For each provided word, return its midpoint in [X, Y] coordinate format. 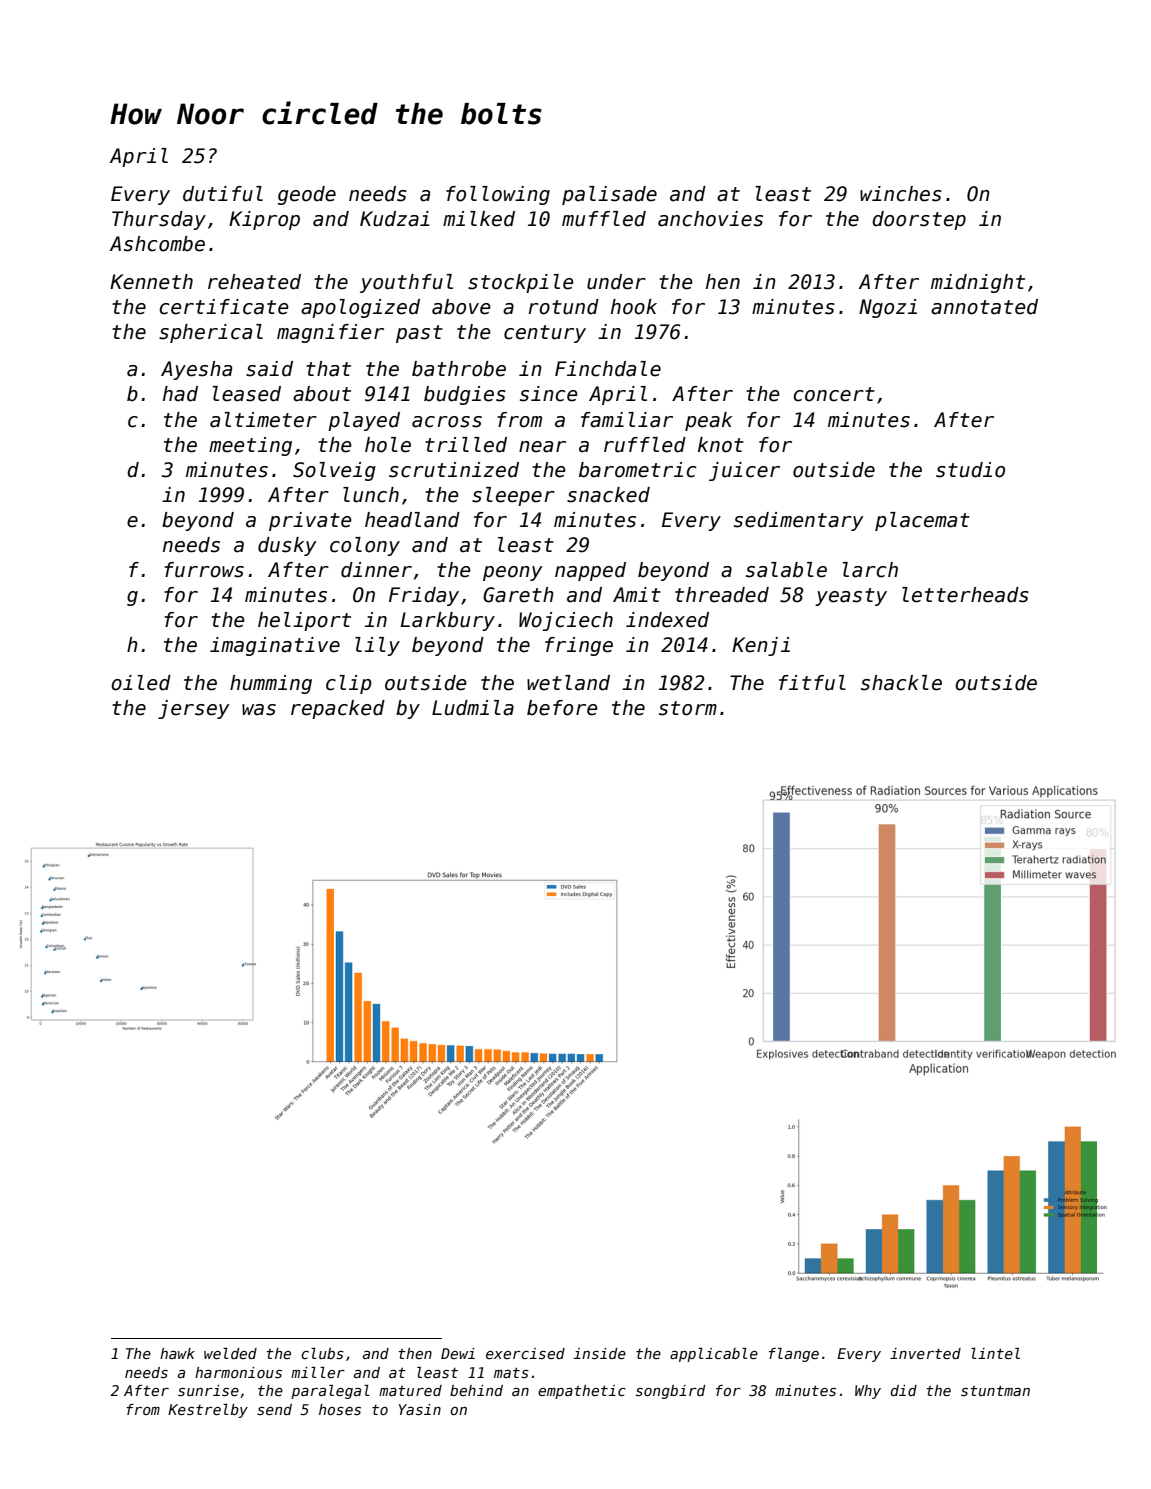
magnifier [330, 333]
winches [901, 194]
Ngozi [888, 308]
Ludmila [473, 708]
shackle [901, 683]
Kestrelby [208, 1411]
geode [307, 195]
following [498, 195]
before [562, 708]
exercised [525, 1353]
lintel [995, 1353]
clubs [322, 1353]
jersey [194, 709]
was [259, 710]
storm [688, 708]
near [542, 447]
